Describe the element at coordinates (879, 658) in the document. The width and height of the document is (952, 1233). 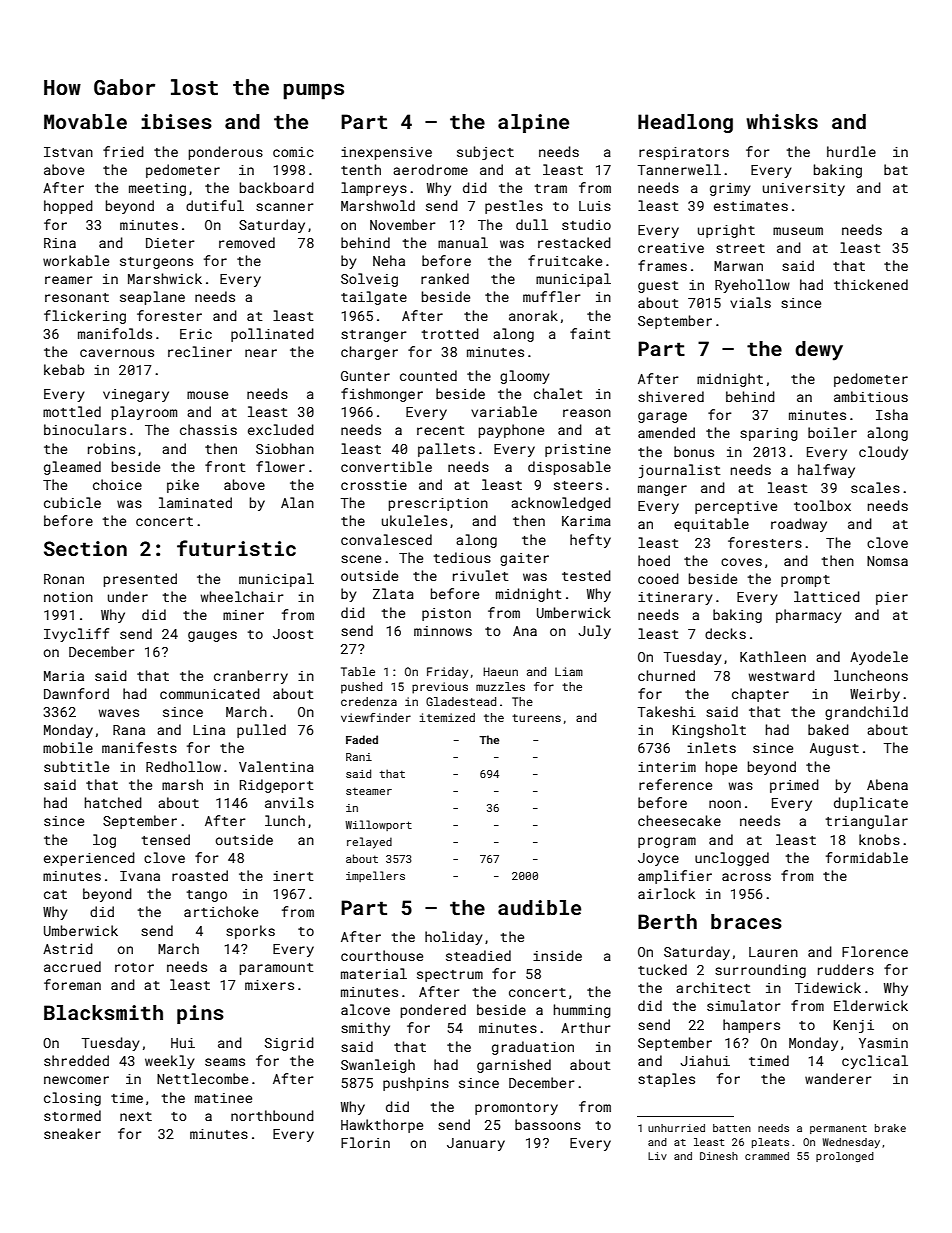
I see `Ayodele` at that location.
